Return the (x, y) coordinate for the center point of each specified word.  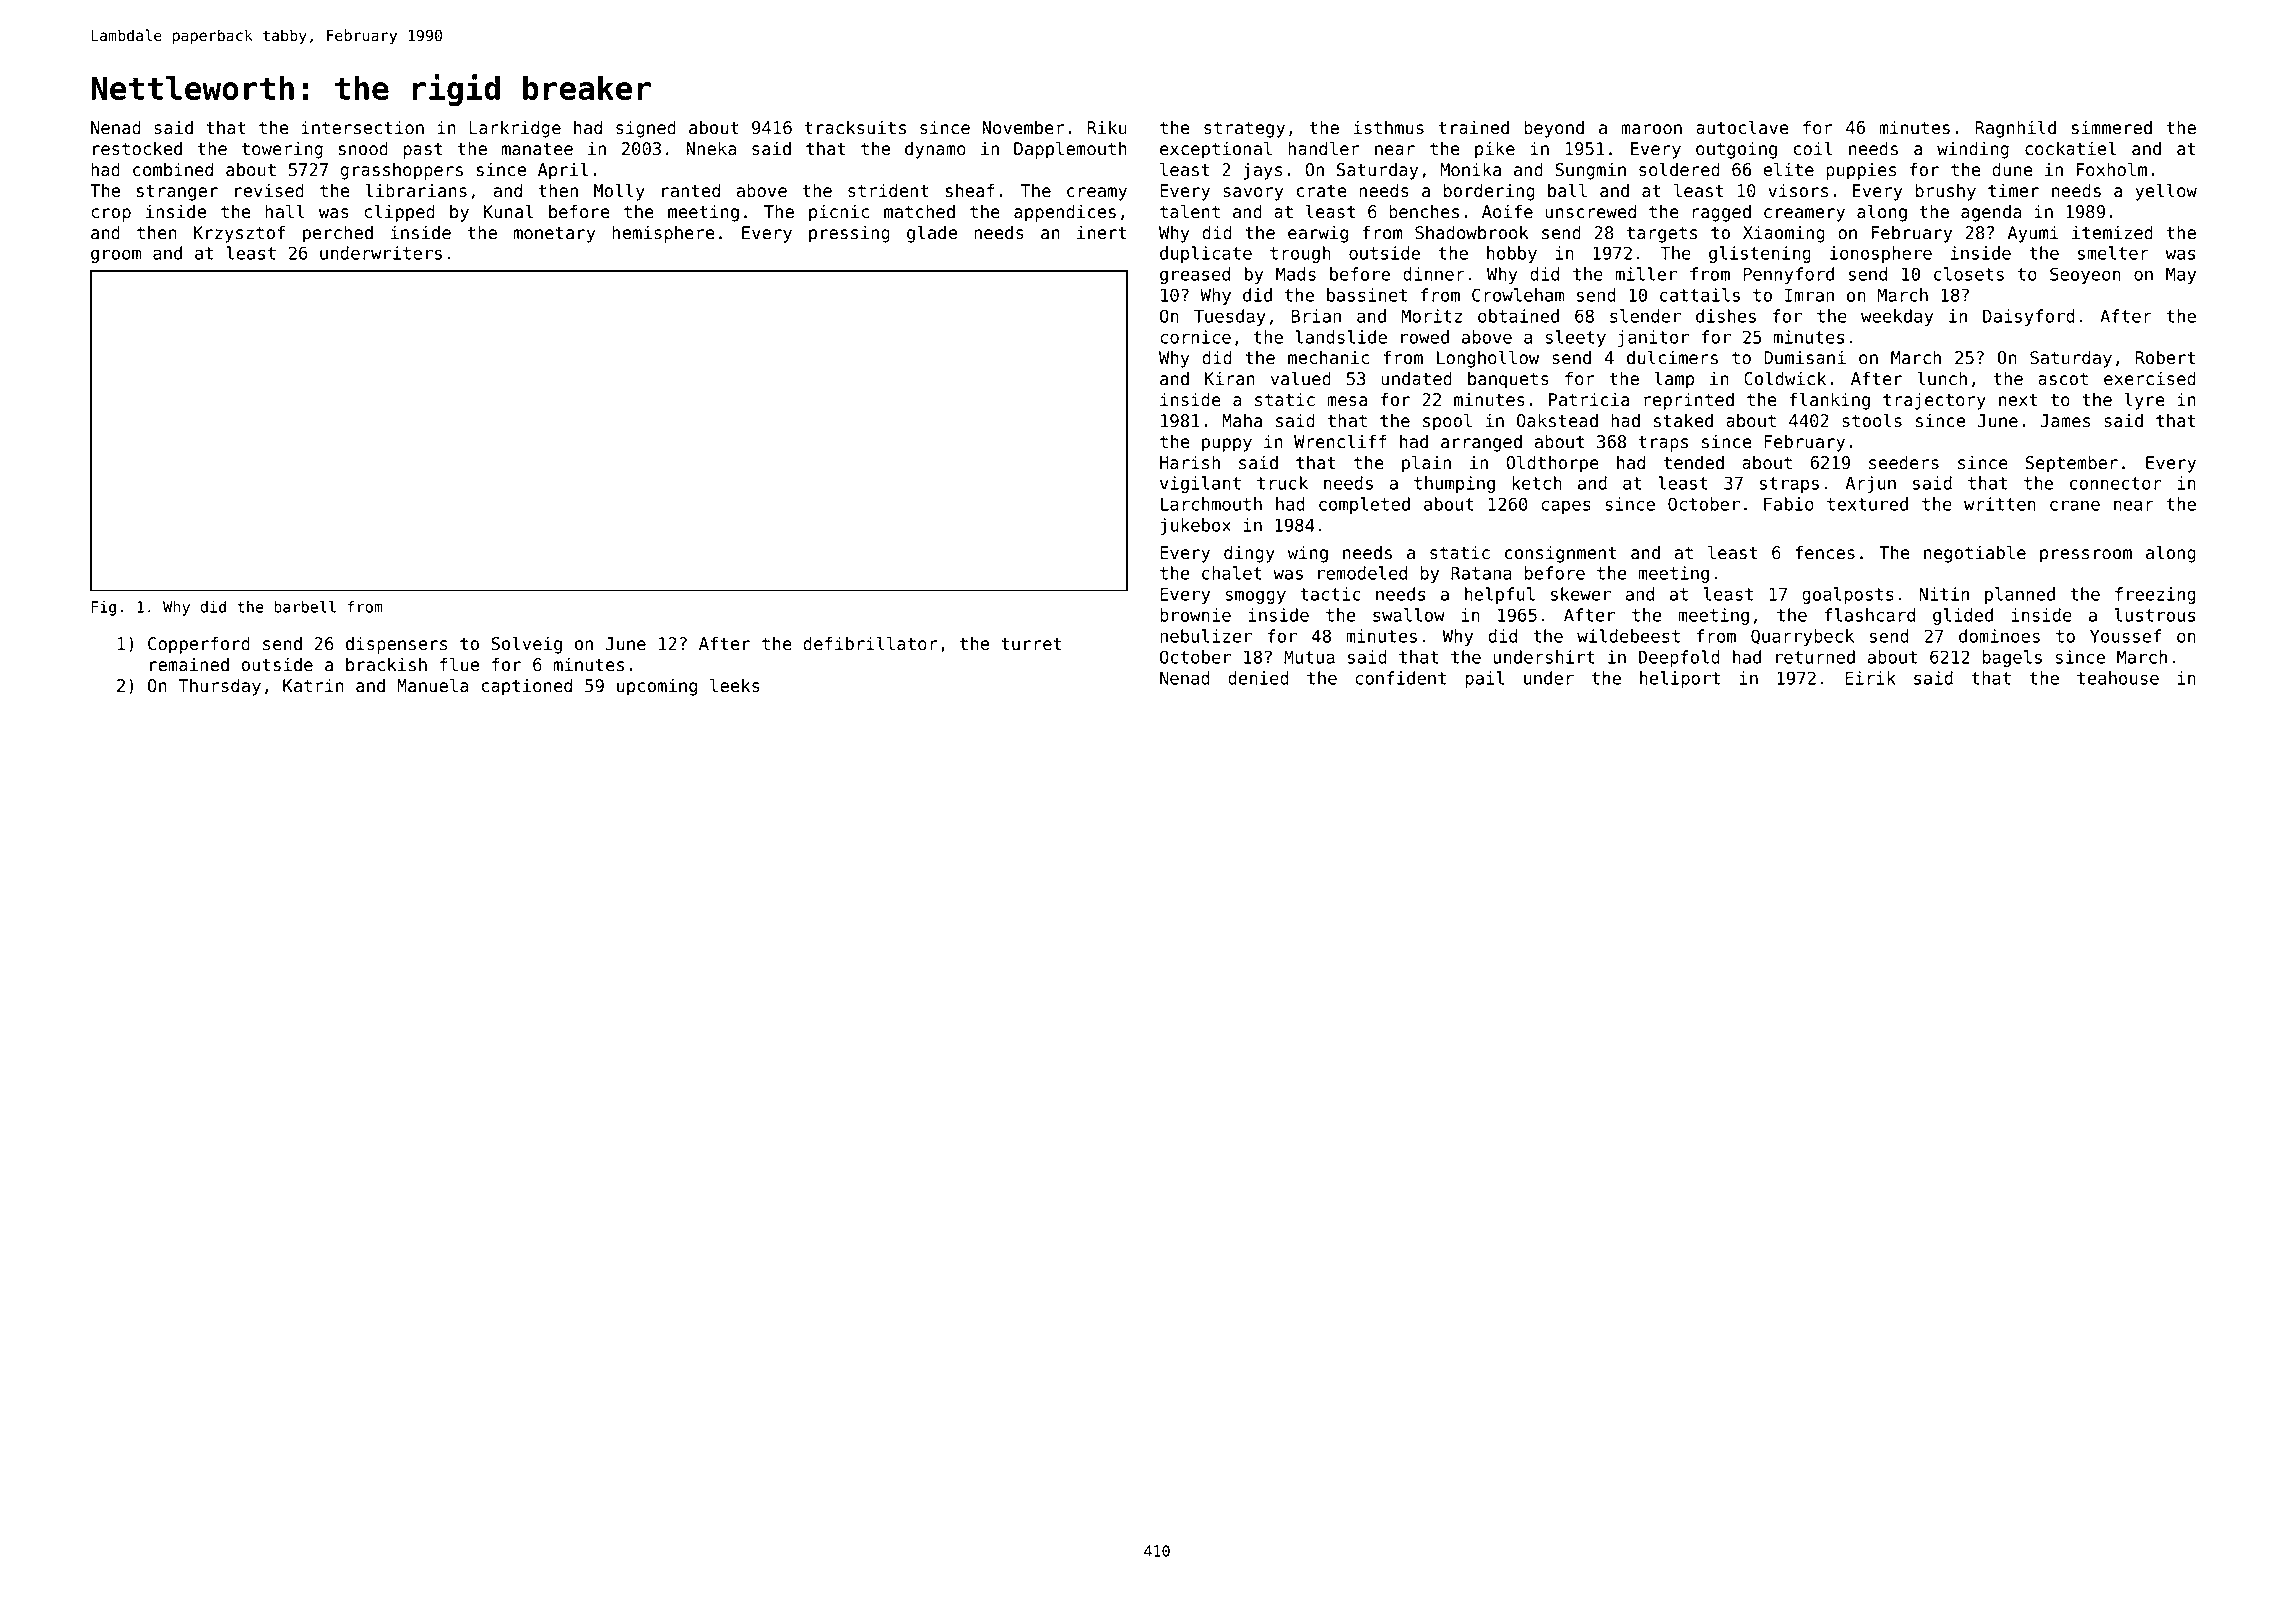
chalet (1232, 573)
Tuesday (1230, 317)
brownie (1195, 615)
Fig (103, 608)
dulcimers (1672, 357)
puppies (1861, 171)
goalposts (1848, 595)
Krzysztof (239, 234)
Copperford (199, 645)
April (563, 171)
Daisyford (2029, 317)
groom (116, 256)
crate (1322, 191)
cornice (1195, 337)
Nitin (1944, 594)
